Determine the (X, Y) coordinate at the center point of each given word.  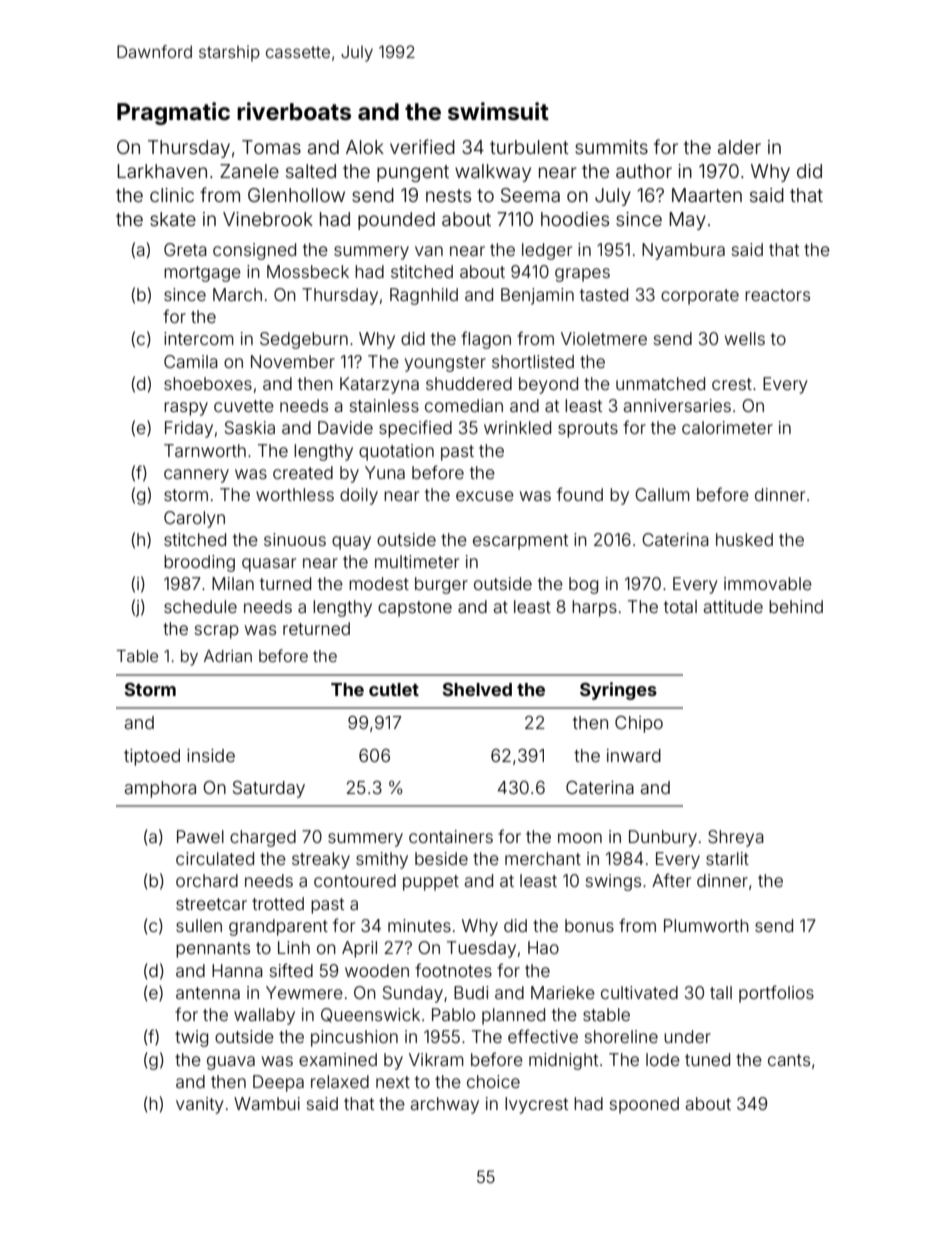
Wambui (267, 1103)
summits (611, 147)
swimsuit (498, 111)
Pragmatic (173, 113)
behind (796, 606)
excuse (485, 496)
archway (444, 1105)
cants (789, 1060)
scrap (217, 632)
